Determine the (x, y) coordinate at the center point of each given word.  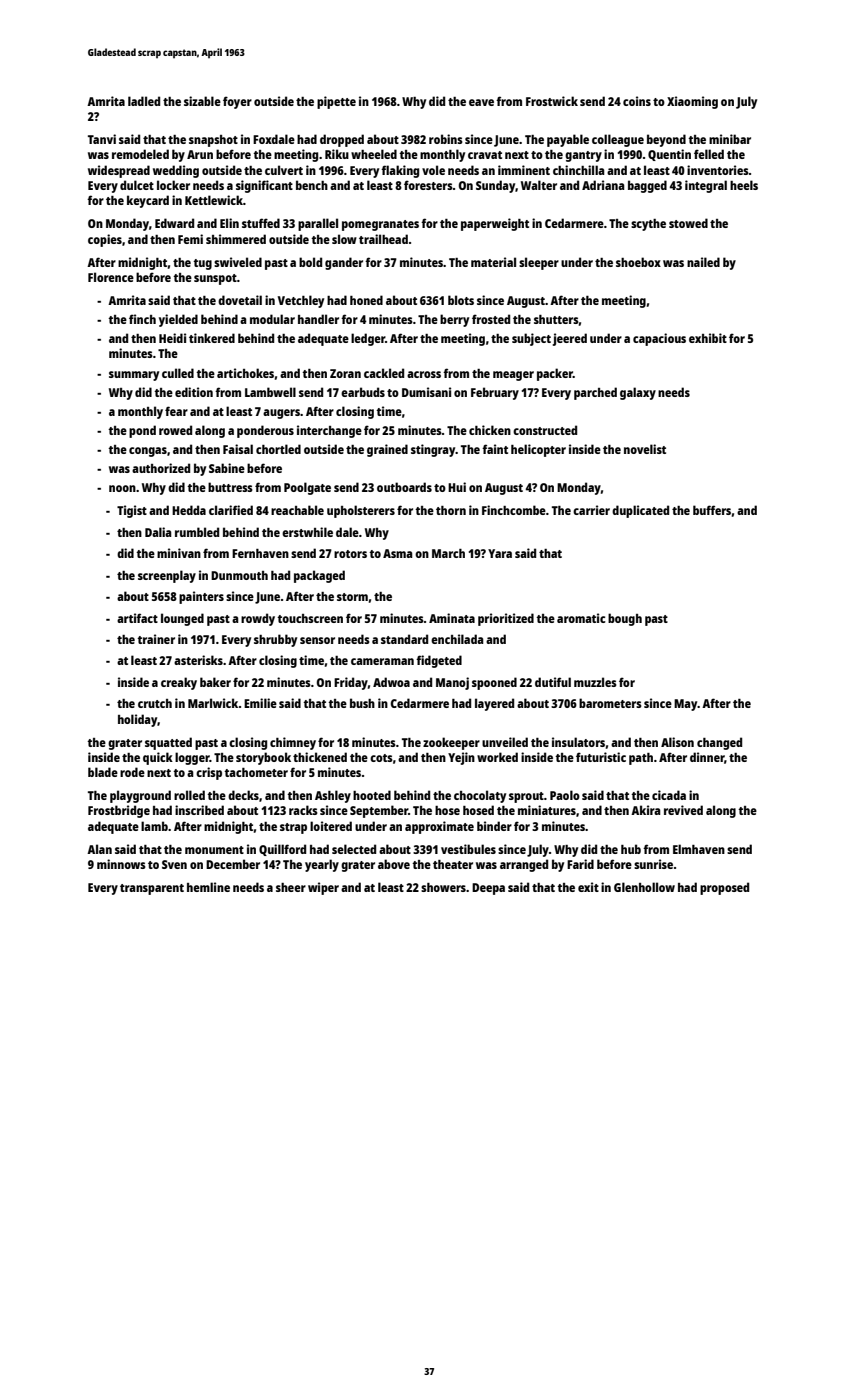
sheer (291, 887)
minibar (730, 139)
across (424, 374)
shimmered (236, 239)
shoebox (638, 262)
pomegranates (380, 225)
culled (178, 373)
